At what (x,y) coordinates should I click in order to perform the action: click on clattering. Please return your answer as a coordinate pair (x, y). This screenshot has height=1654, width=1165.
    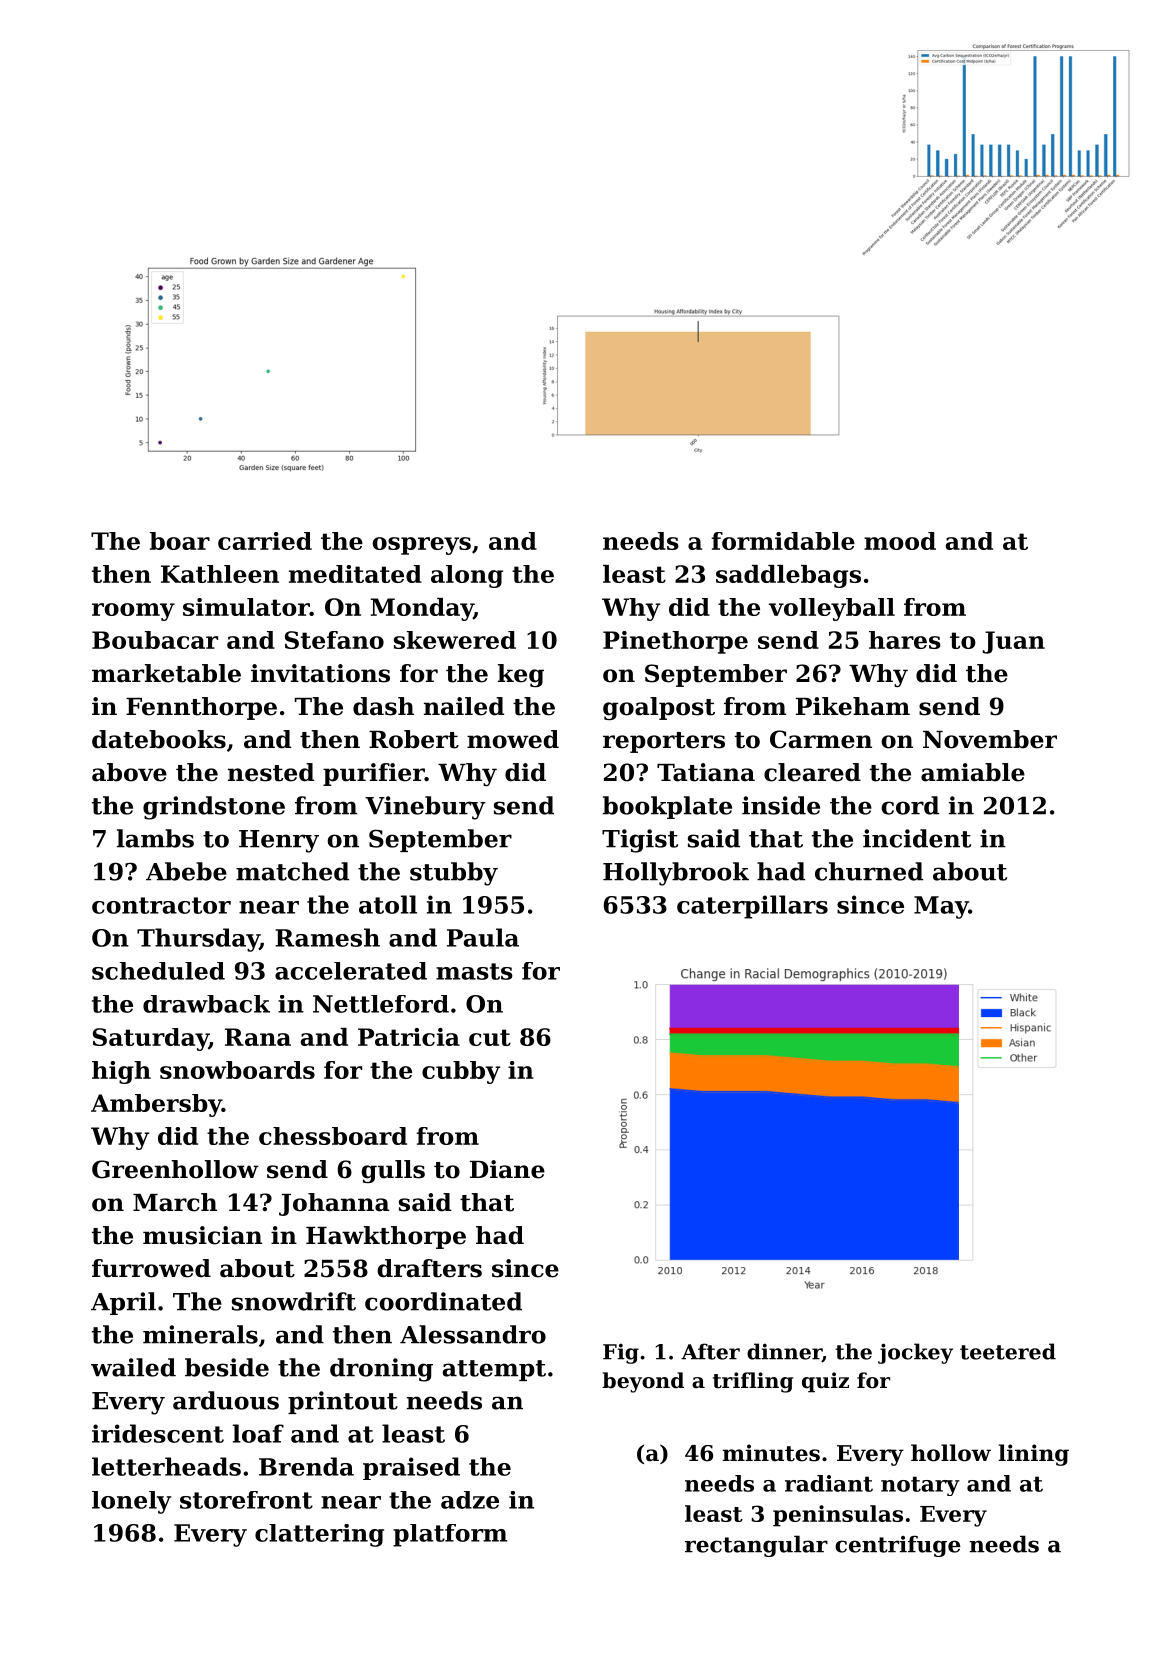
    Looking at the image, I should click on (319, 1535).
